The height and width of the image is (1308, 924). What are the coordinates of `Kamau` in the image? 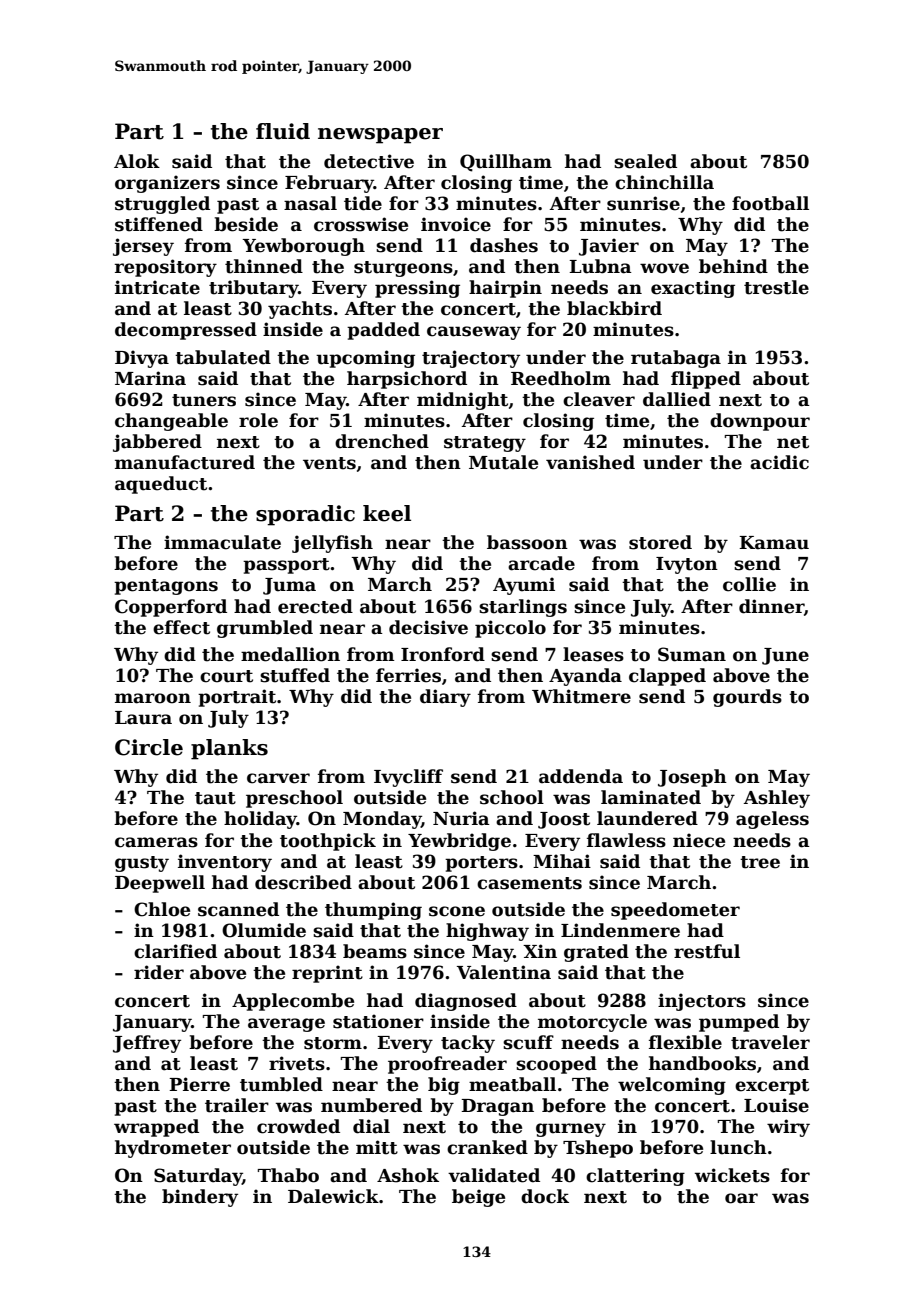 It's located at (774, 543).
